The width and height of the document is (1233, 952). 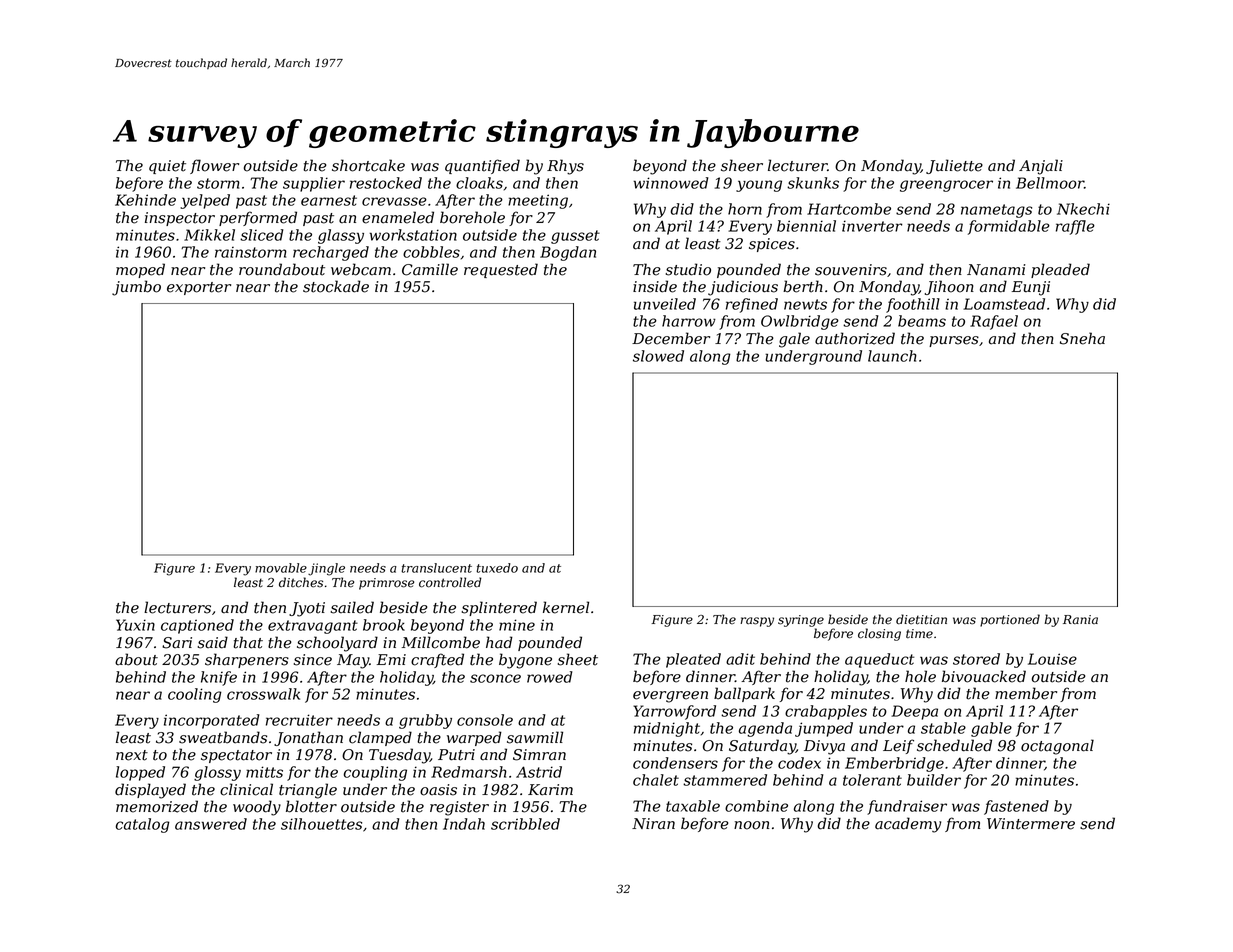 I want to click on combine, so click(x=756, y=806).
